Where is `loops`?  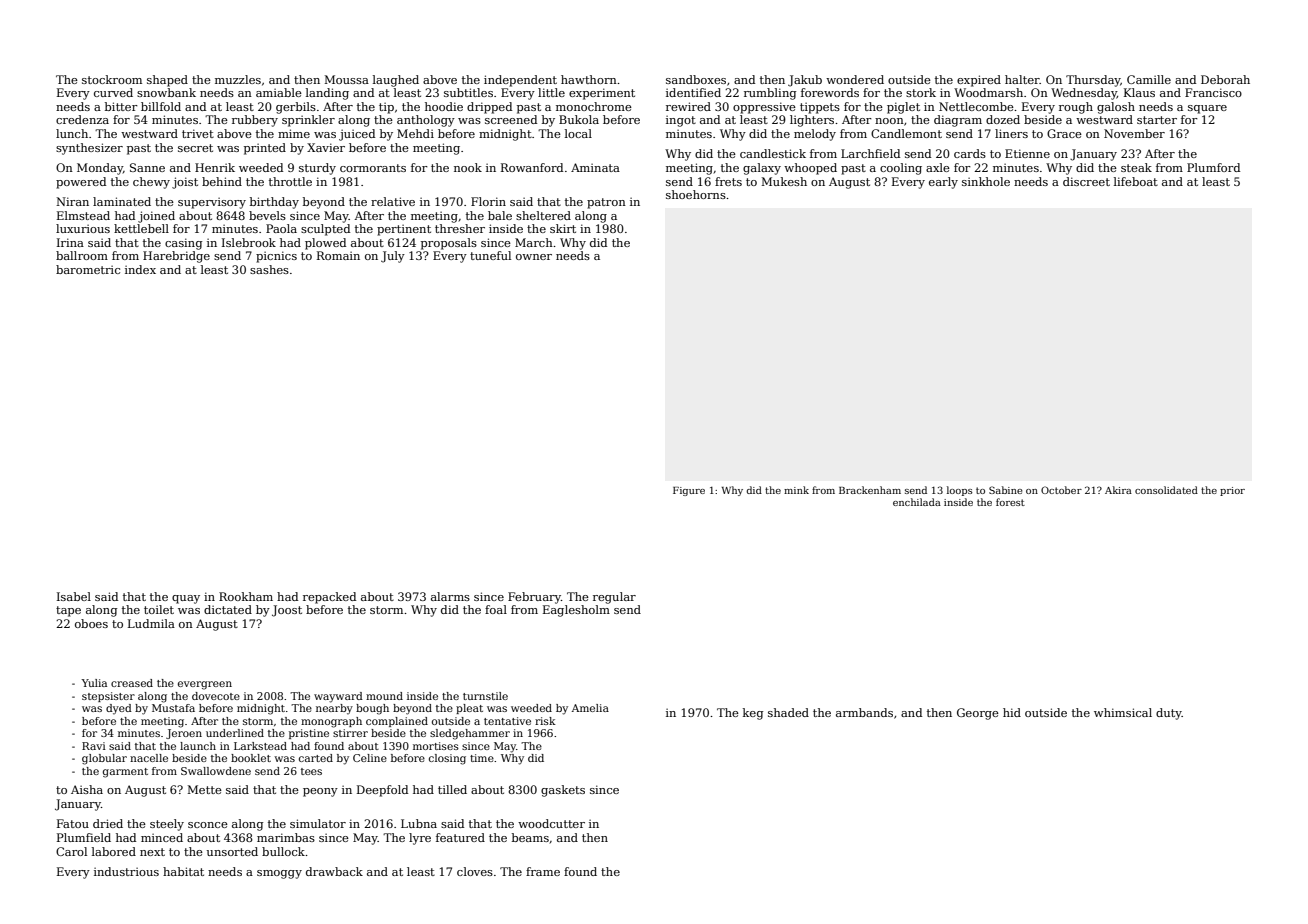 loops is located at coordinates (960, 491).
